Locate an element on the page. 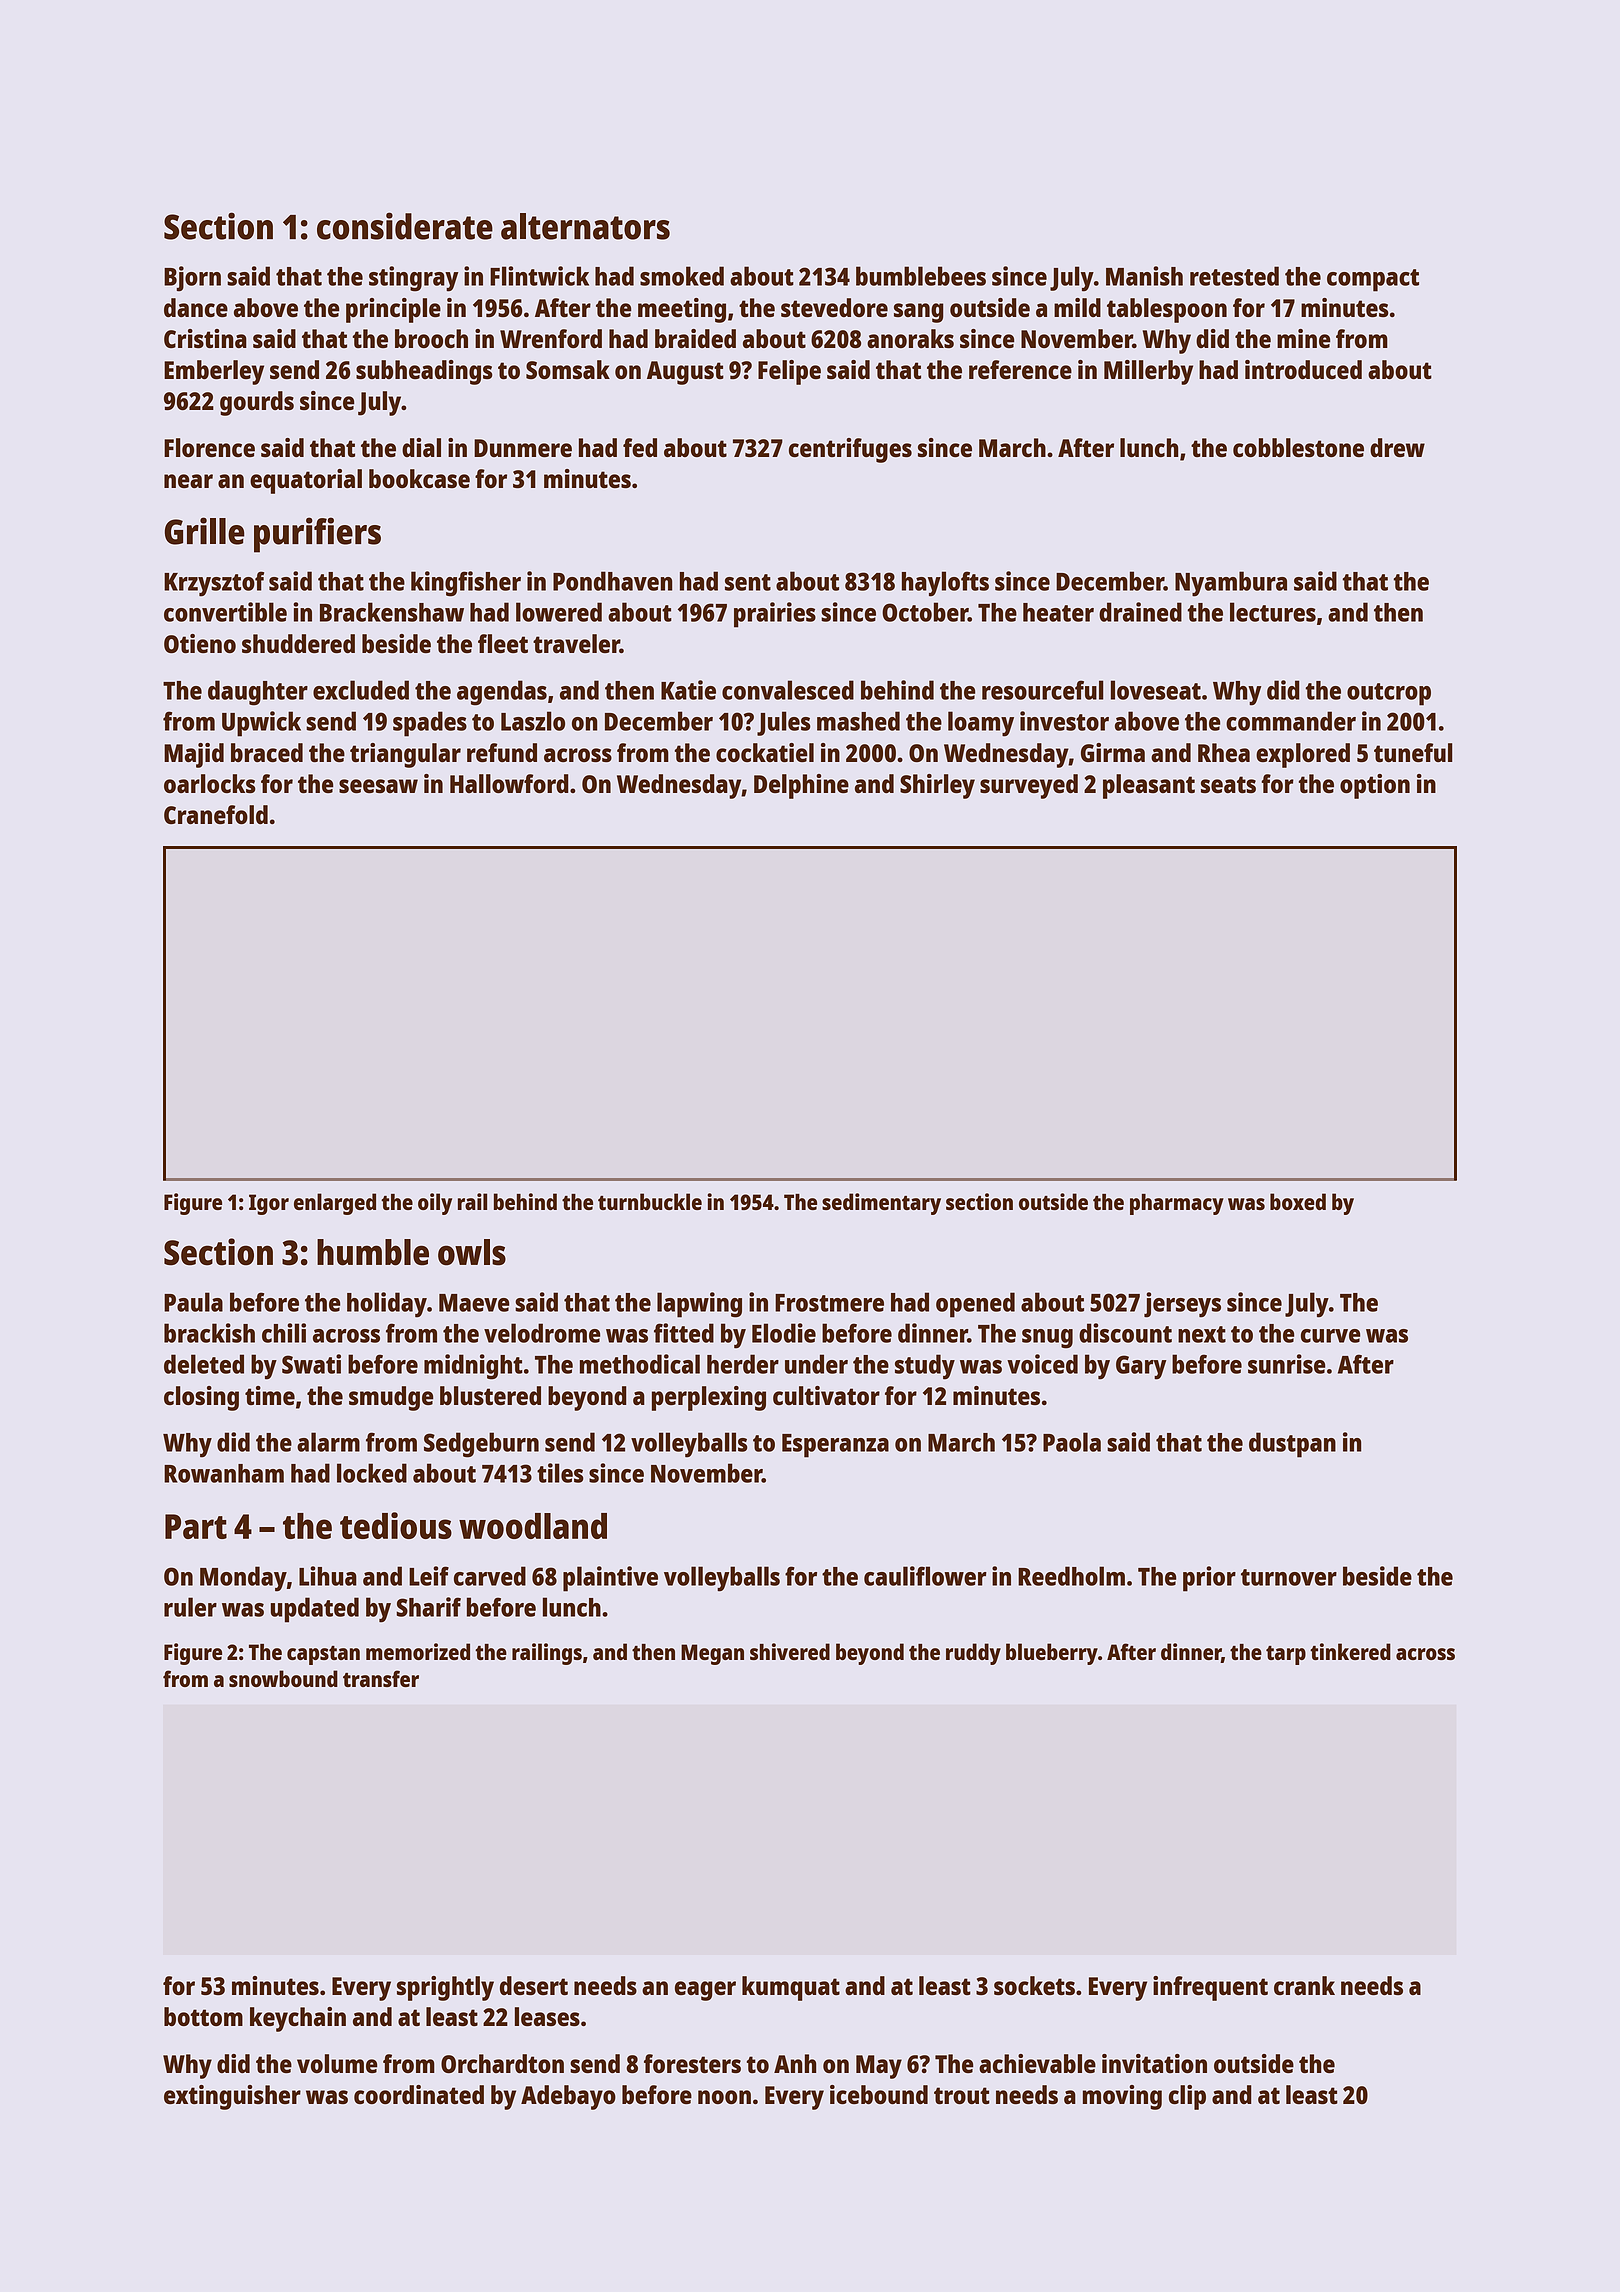 The width and height of the document is (1620, 2292). Brackenshaw is located at coordinates (392, 612).
